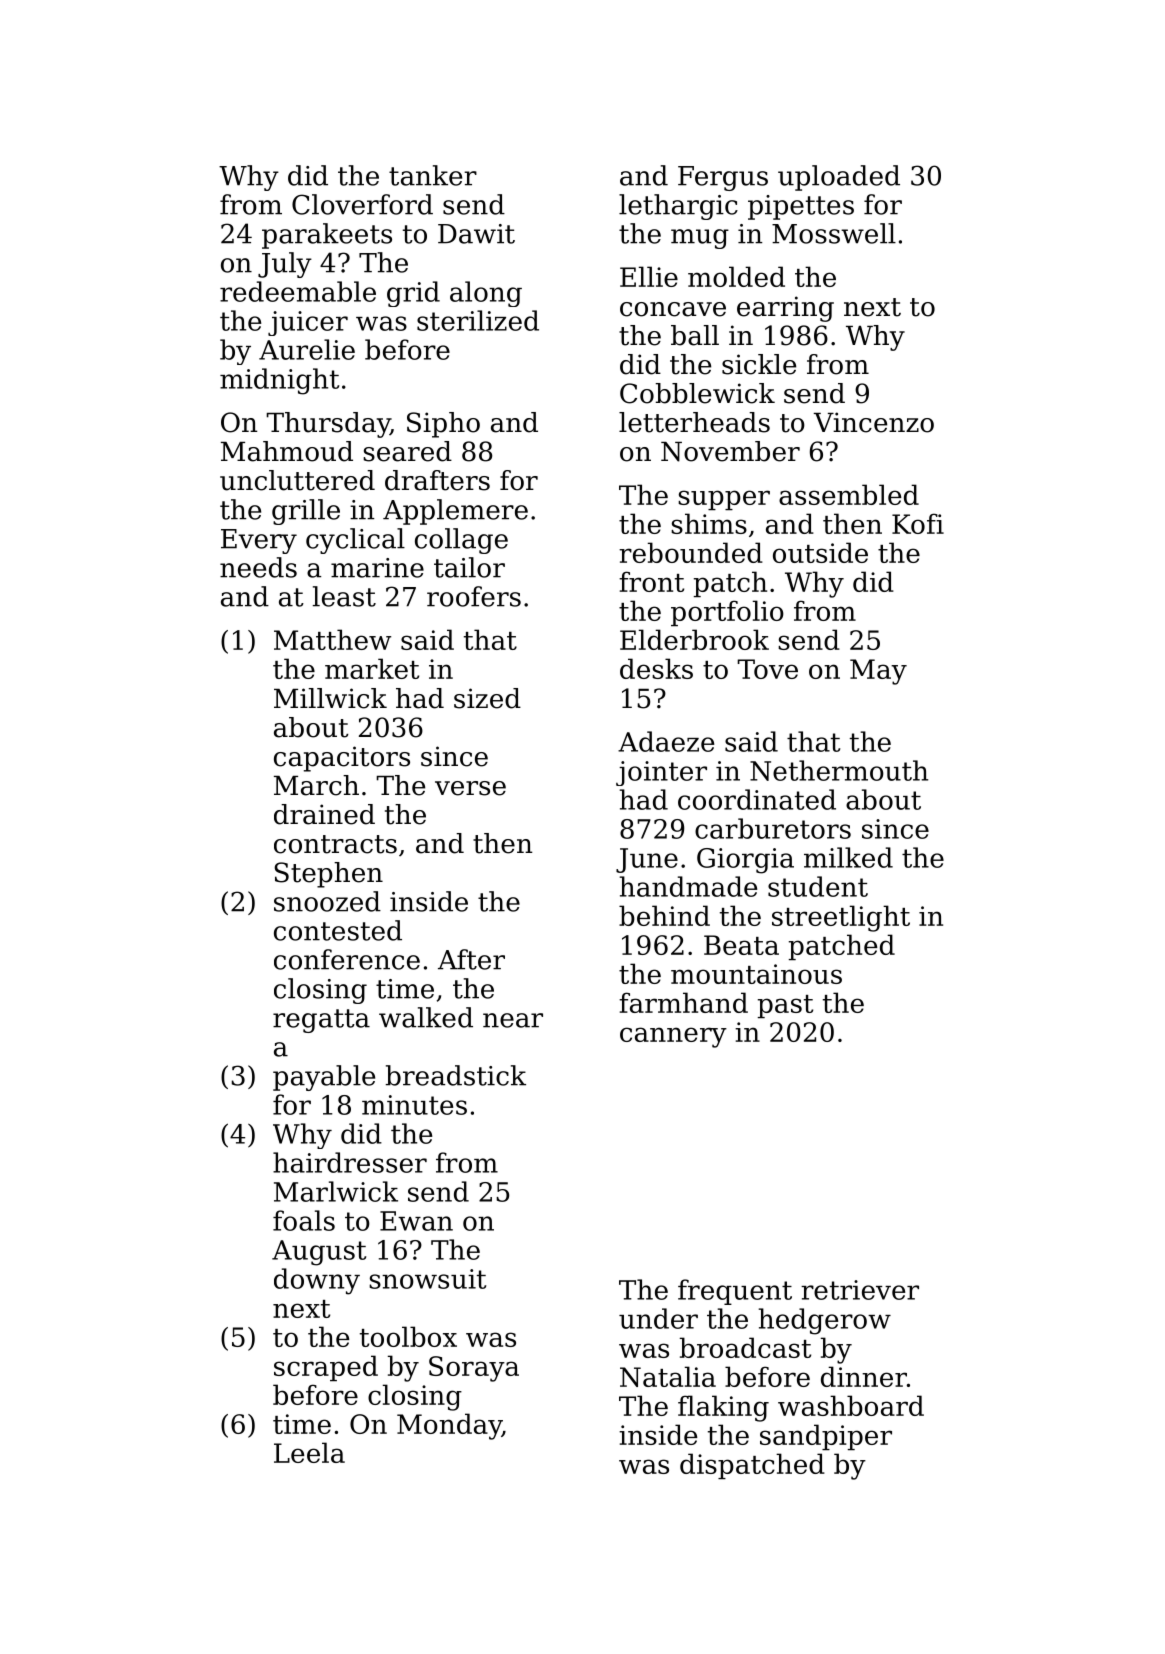  What do you see at coordinates (873, 422) in the screenshot?
I see `Vincenzo` at bounding box center [873, 422].
